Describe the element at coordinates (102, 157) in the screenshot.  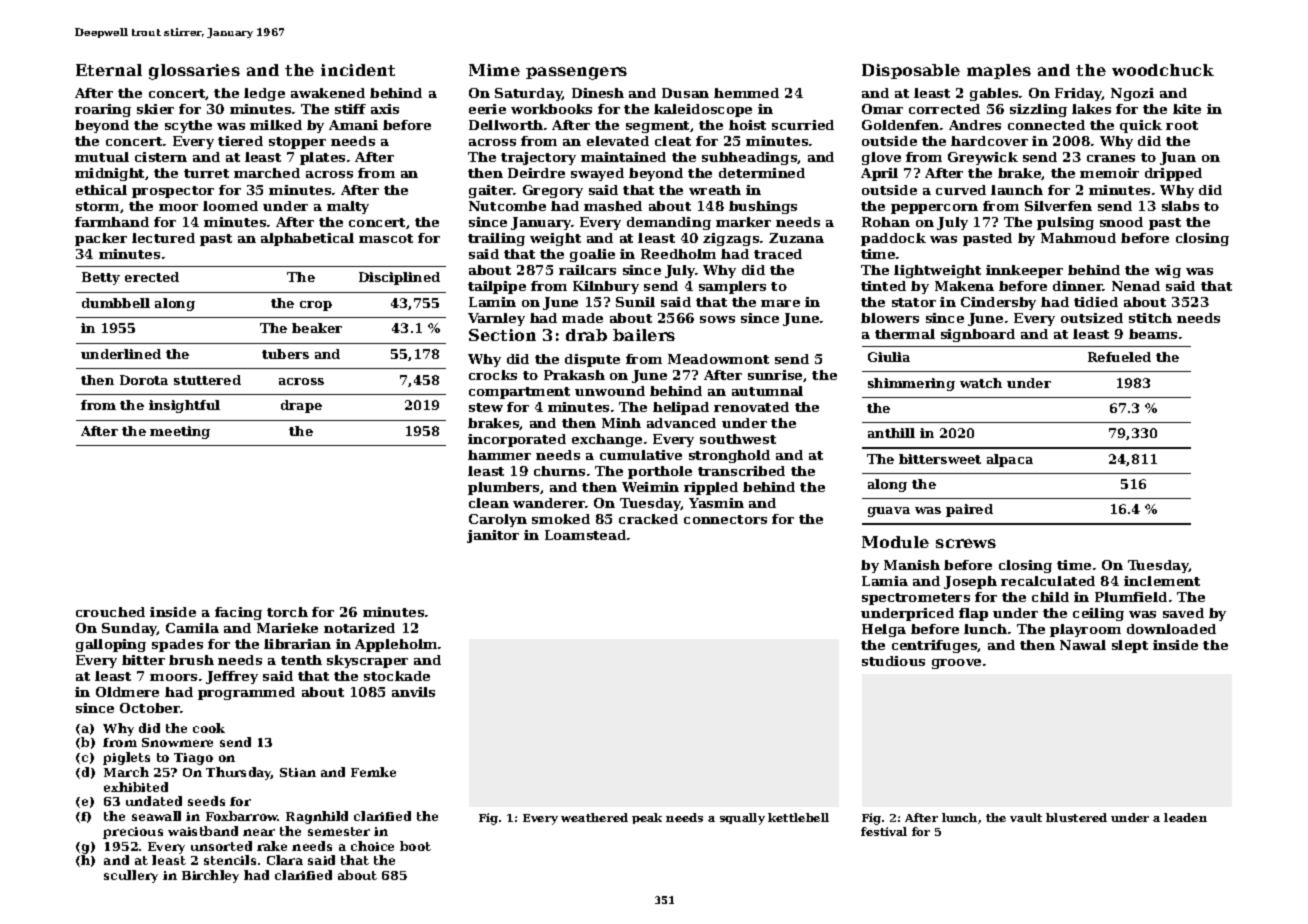
I see `mutual` at that location.
